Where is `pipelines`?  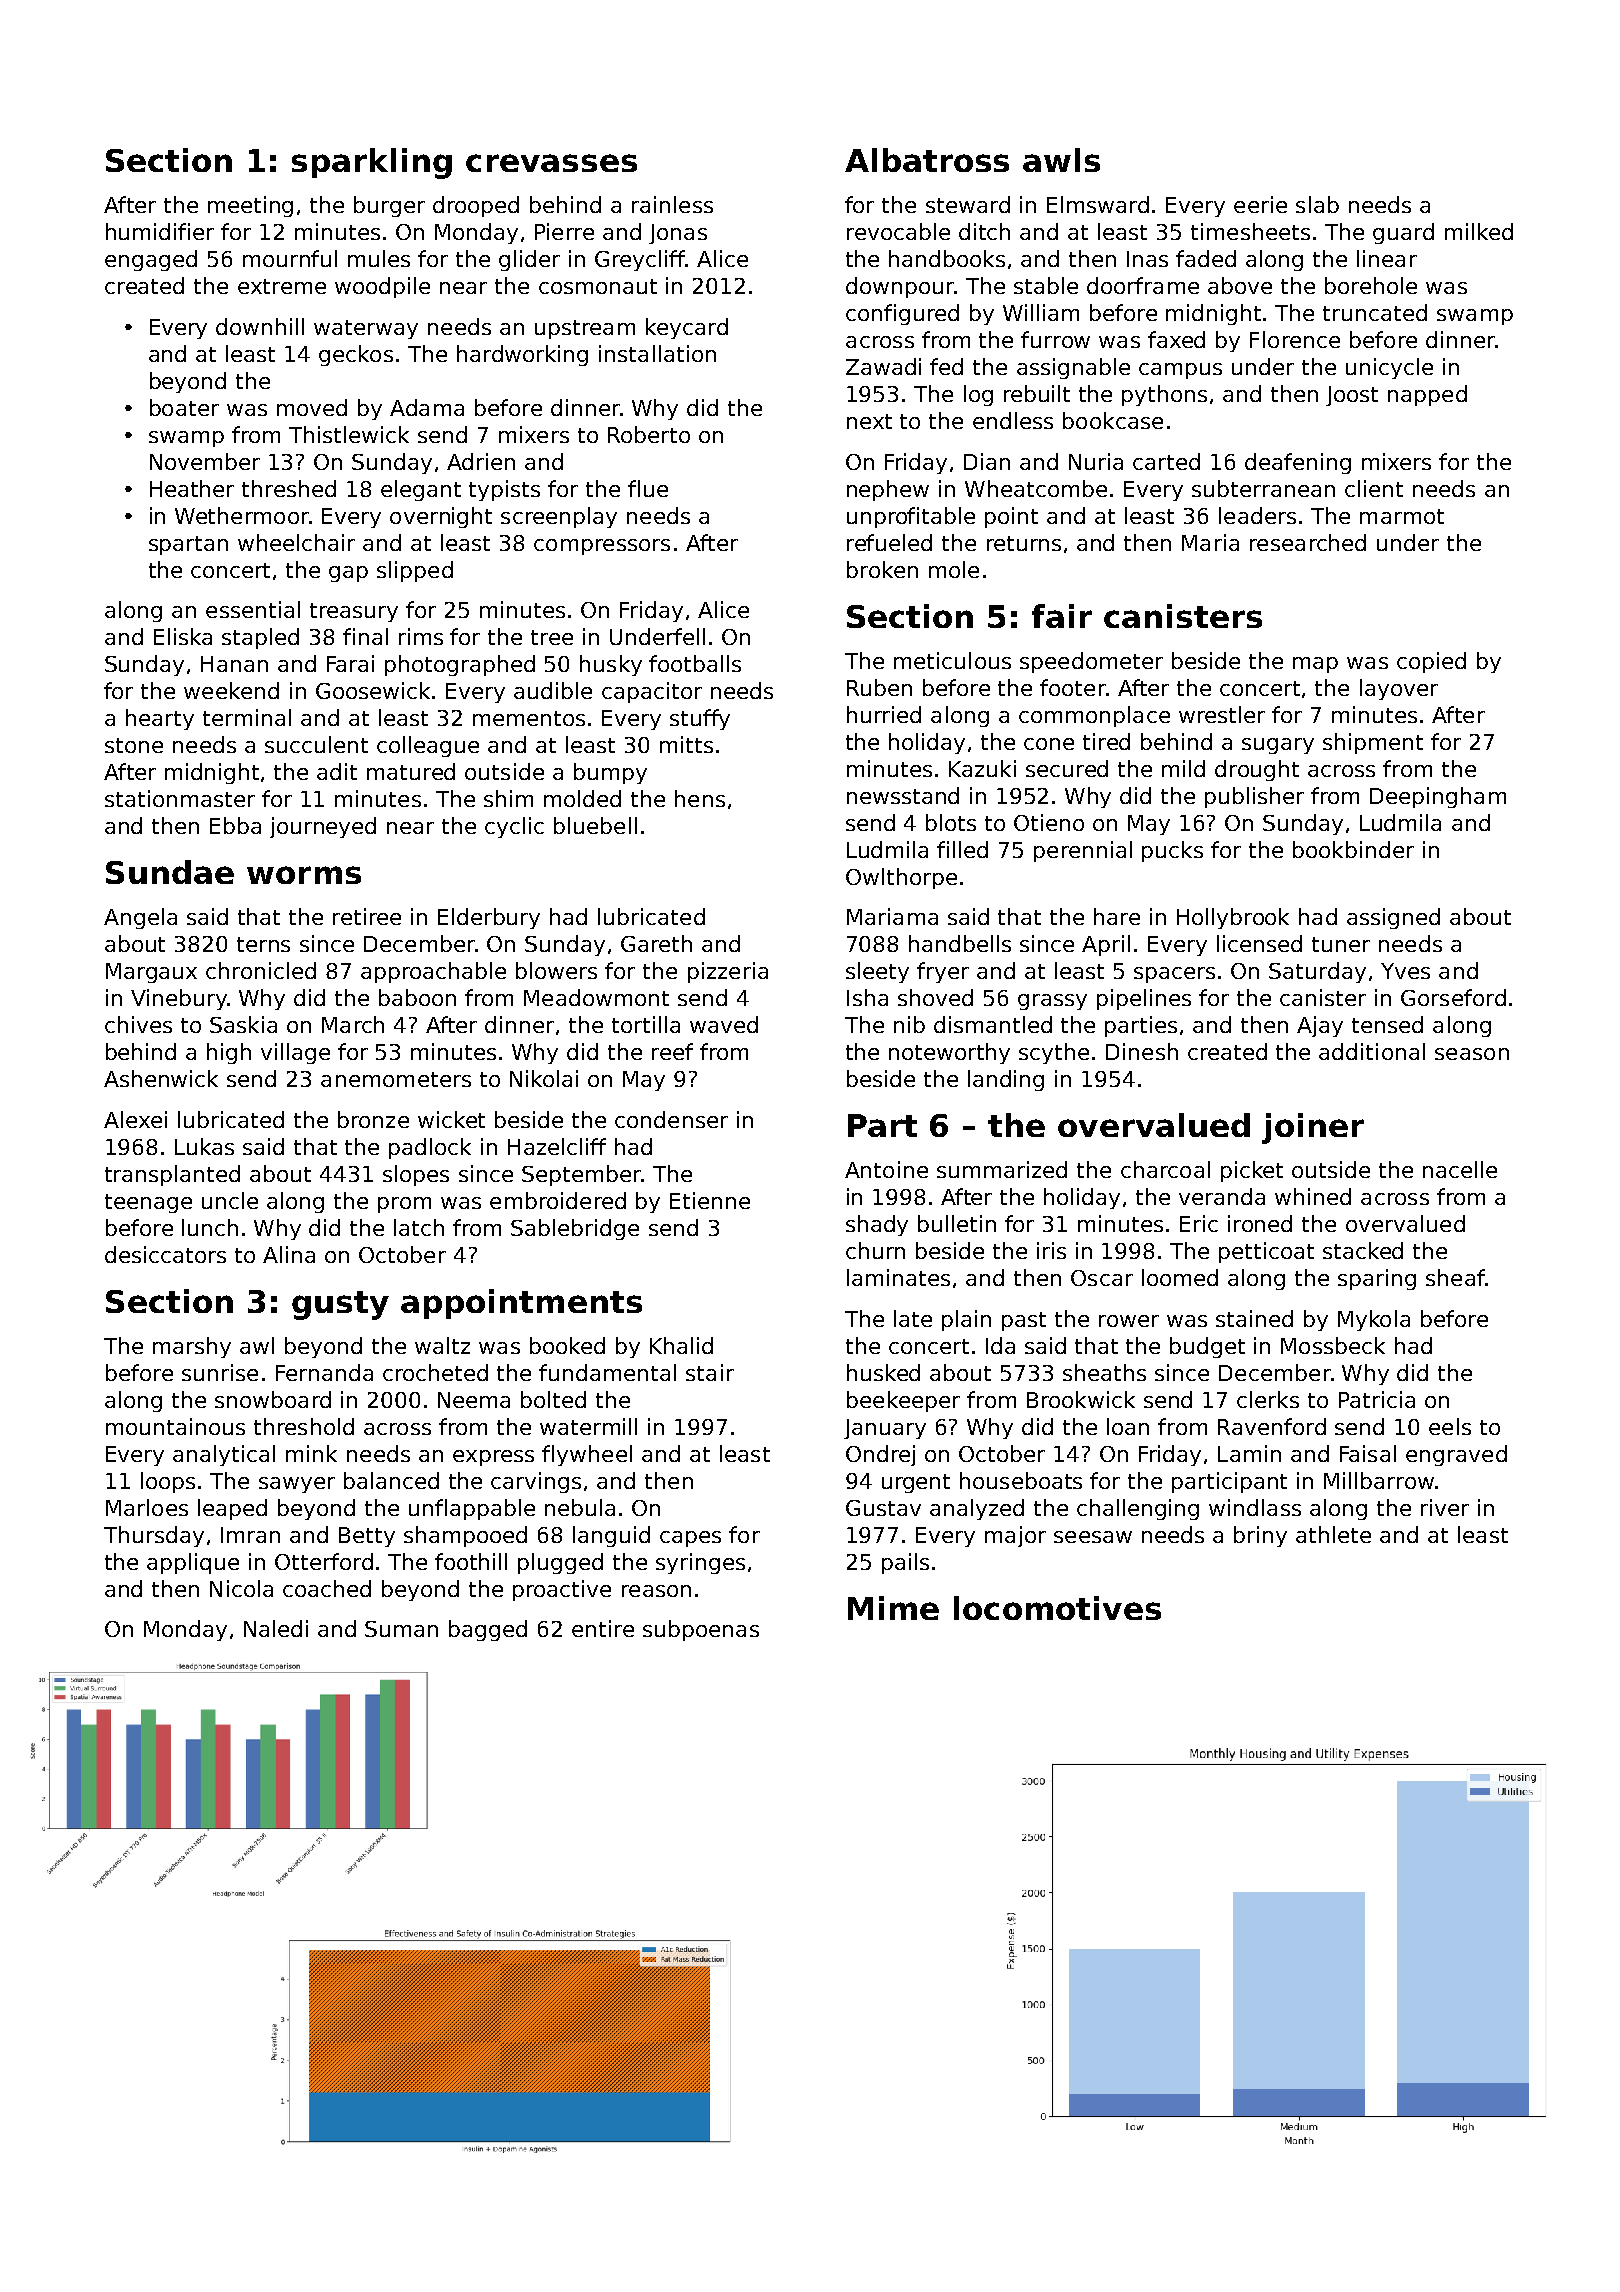
pipelines is located at coordinates (1144, 999).
